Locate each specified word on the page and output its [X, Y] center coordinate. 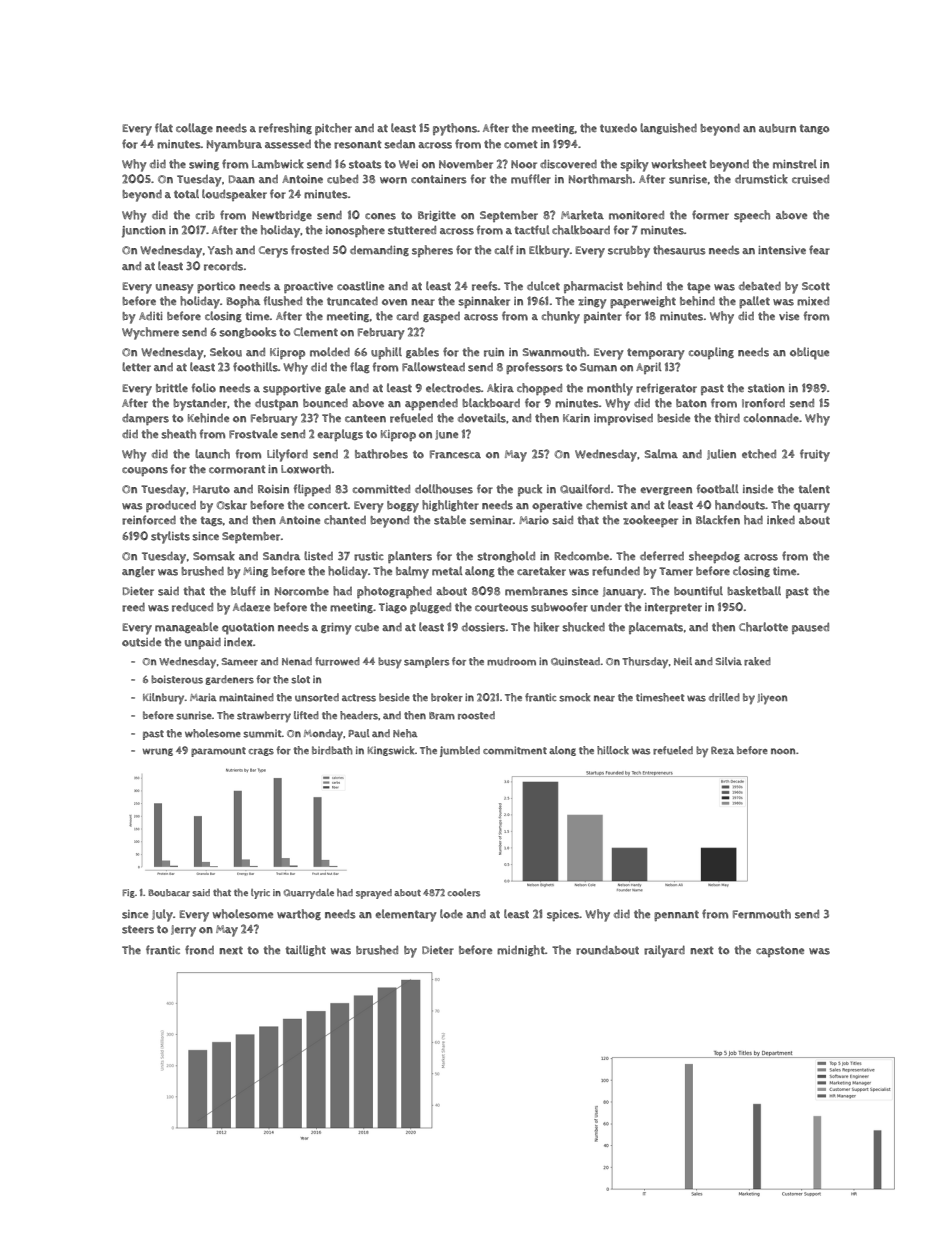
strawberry [264, 717]
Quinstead [575, 661]
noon [783, 751]
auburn [777, 128]
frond [199, 950]
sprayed [374, 894]
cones [380, 216]
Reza [722, 750]
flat [164, 127]
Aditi [151, 316]
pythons [455, 129]
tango [814, 129]
